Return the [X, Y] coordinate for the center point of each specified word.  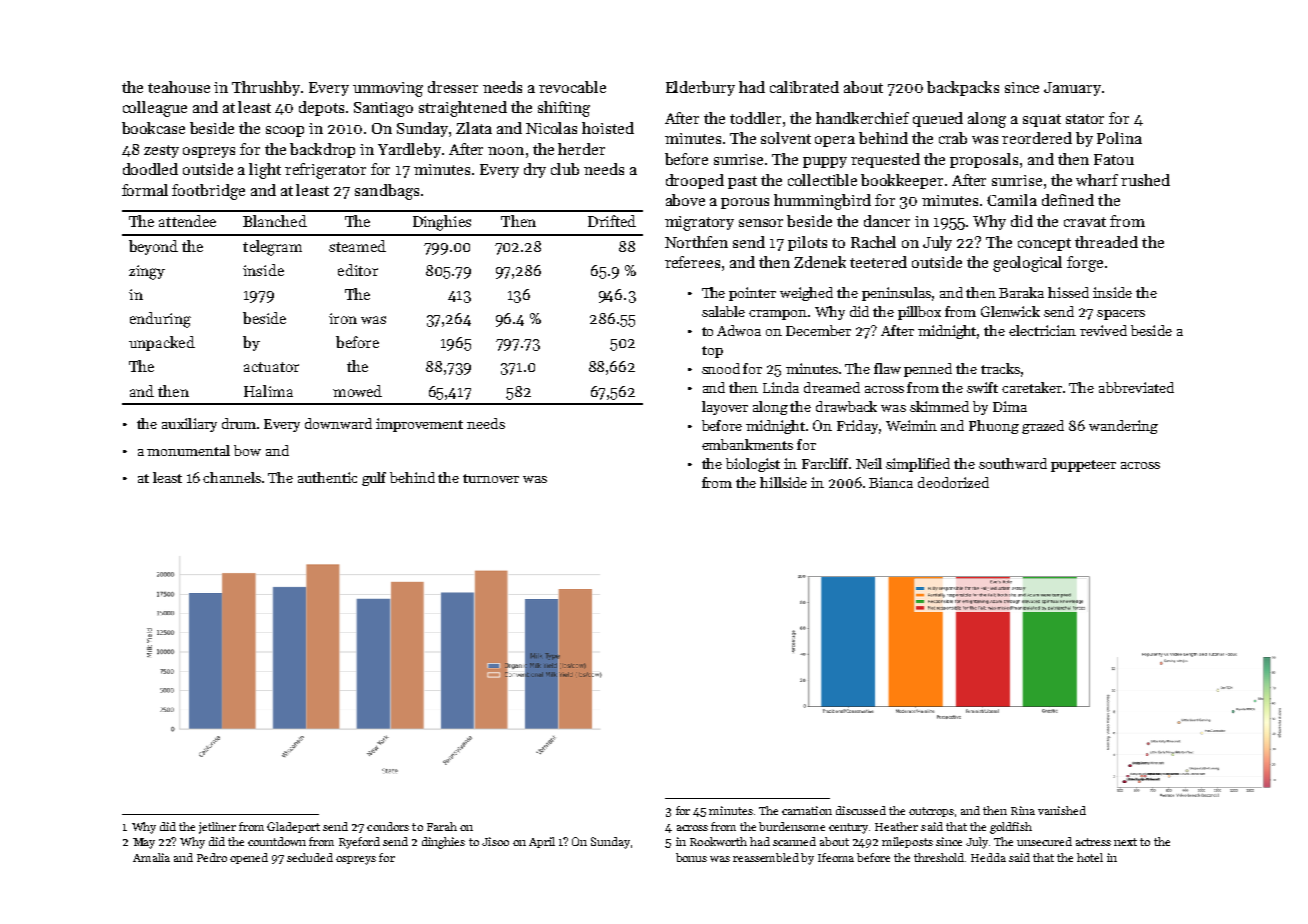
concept [1044, 244]
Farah [442, 826]
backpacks [963, 88]
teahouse [179, 87]
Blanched [275, 221]
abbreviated [1136, 387]
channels [232, 477]
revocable [572, 87]
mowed [357, 391]
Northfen [696, 242]
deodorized [953, 482]
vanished [1062, 810]
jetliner [217, 828]
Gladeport [293, 827]
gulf [374, 479]
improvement [419, 425]
